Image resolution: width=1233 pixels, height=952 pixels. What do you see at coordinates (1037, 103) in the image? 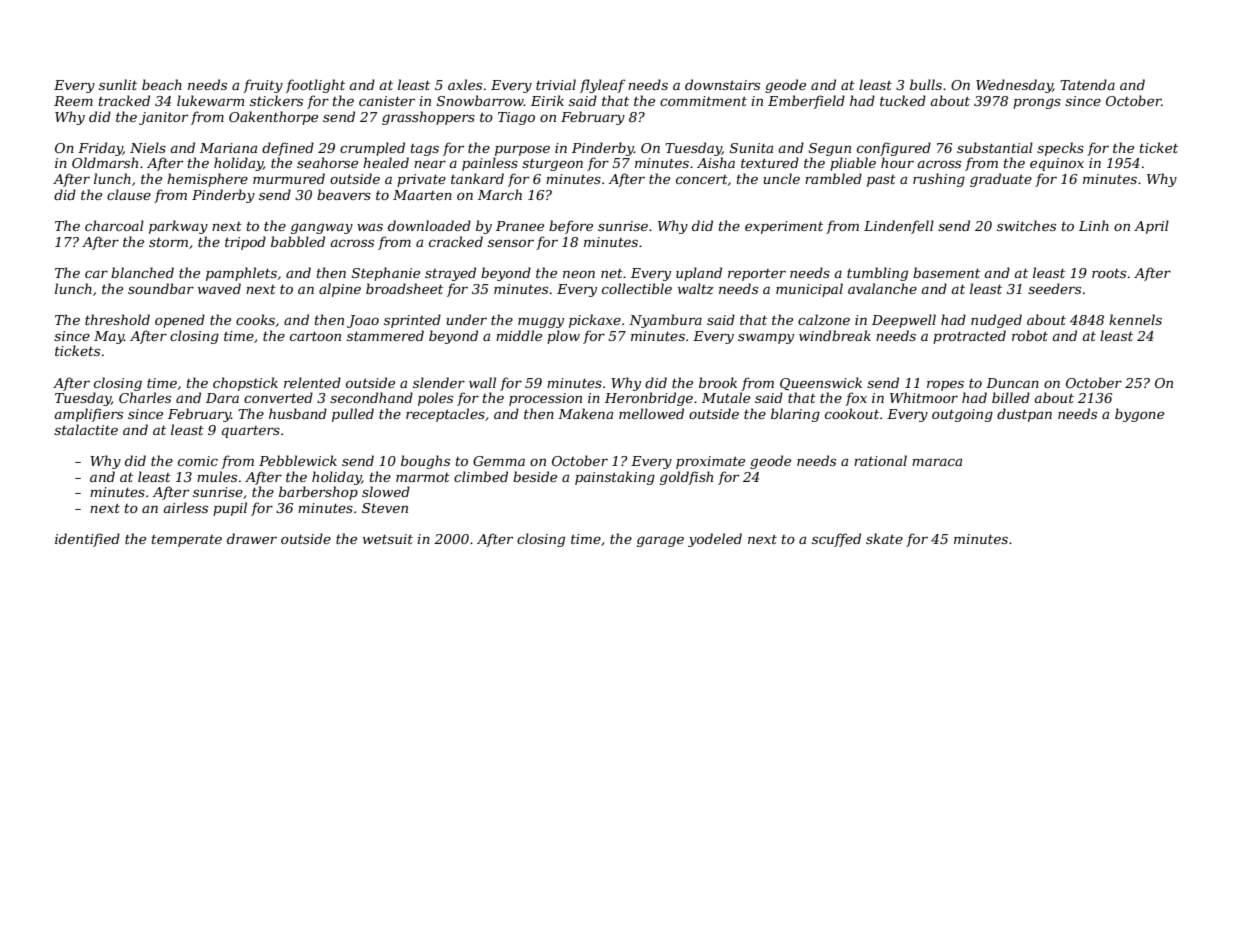
I see `prongs` at bounding box center [1037, 103].
